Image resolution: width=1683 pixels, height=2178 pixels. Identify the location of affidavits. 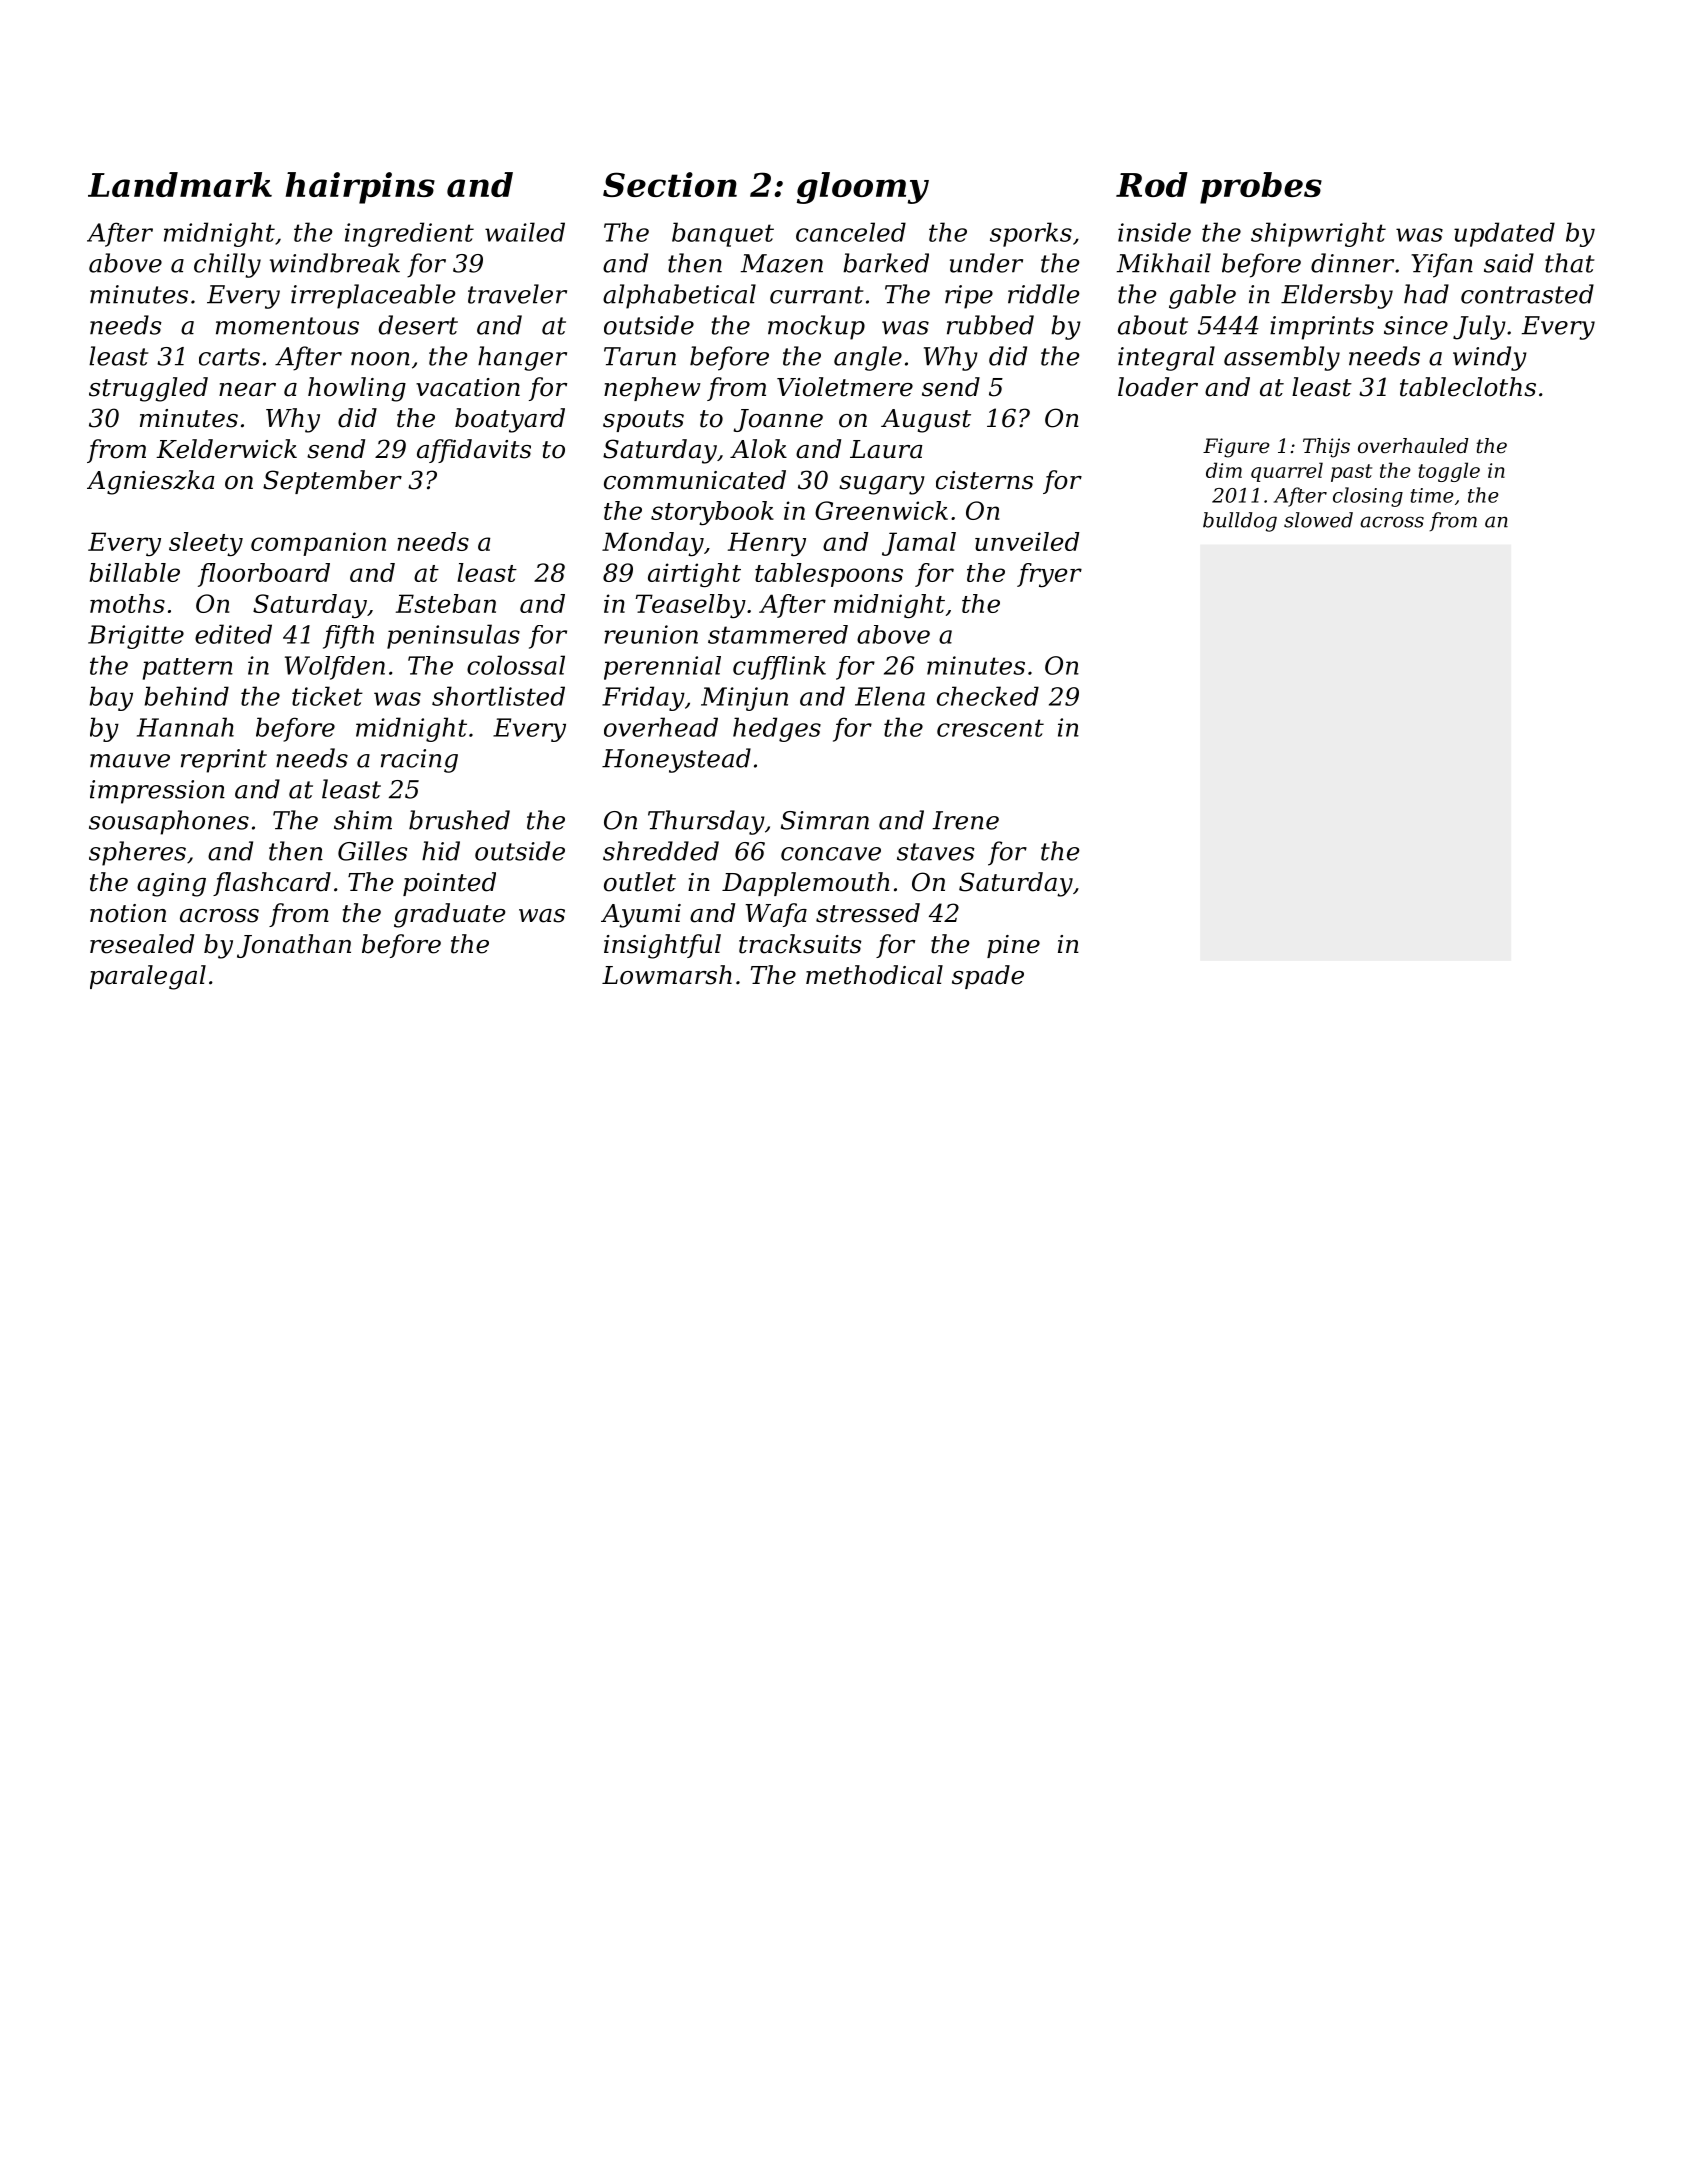
(474, 451).
